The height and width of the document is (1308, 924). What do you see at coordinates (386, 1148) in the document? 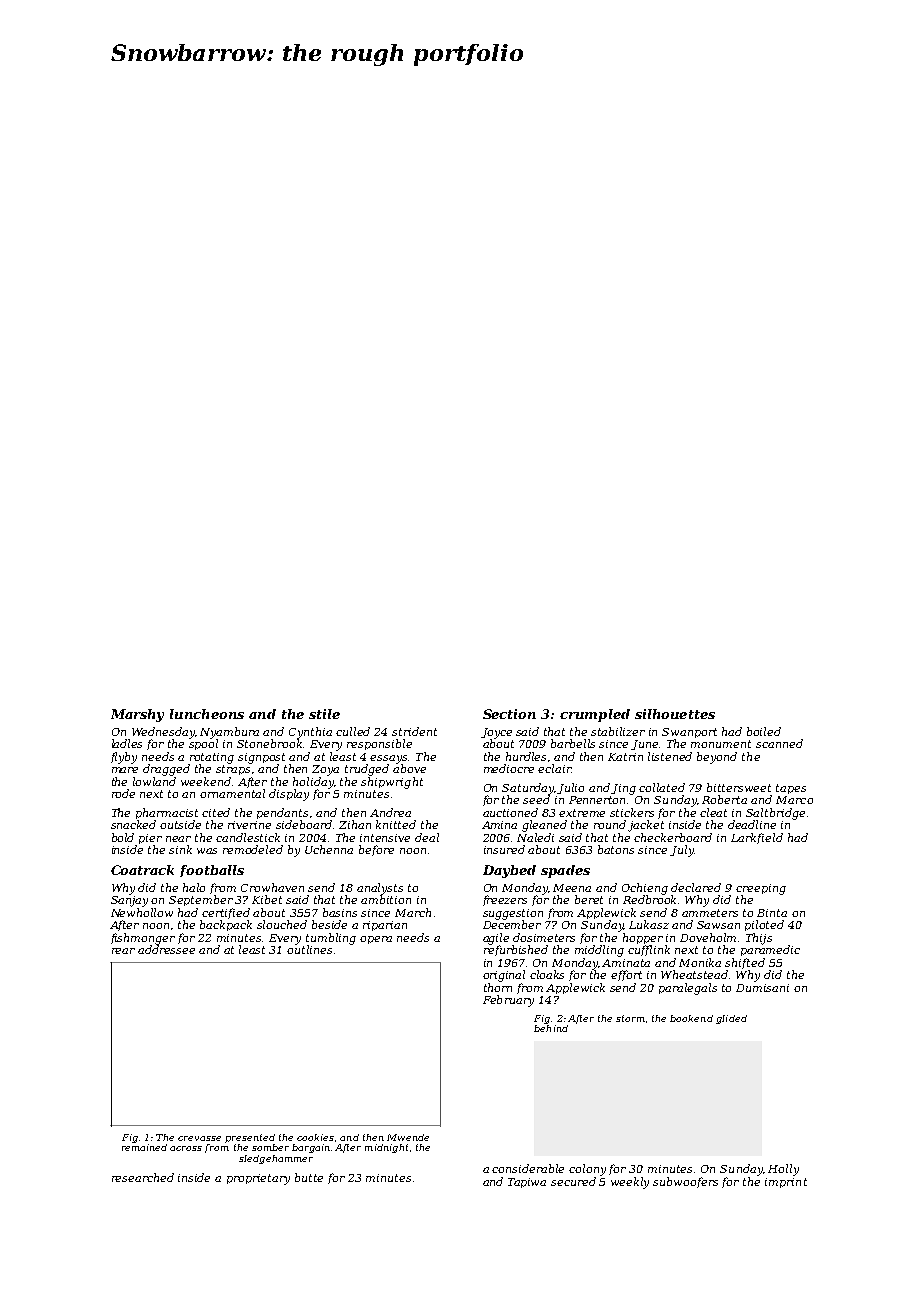
I see `midnight` at bounding box center [386, 1148].
